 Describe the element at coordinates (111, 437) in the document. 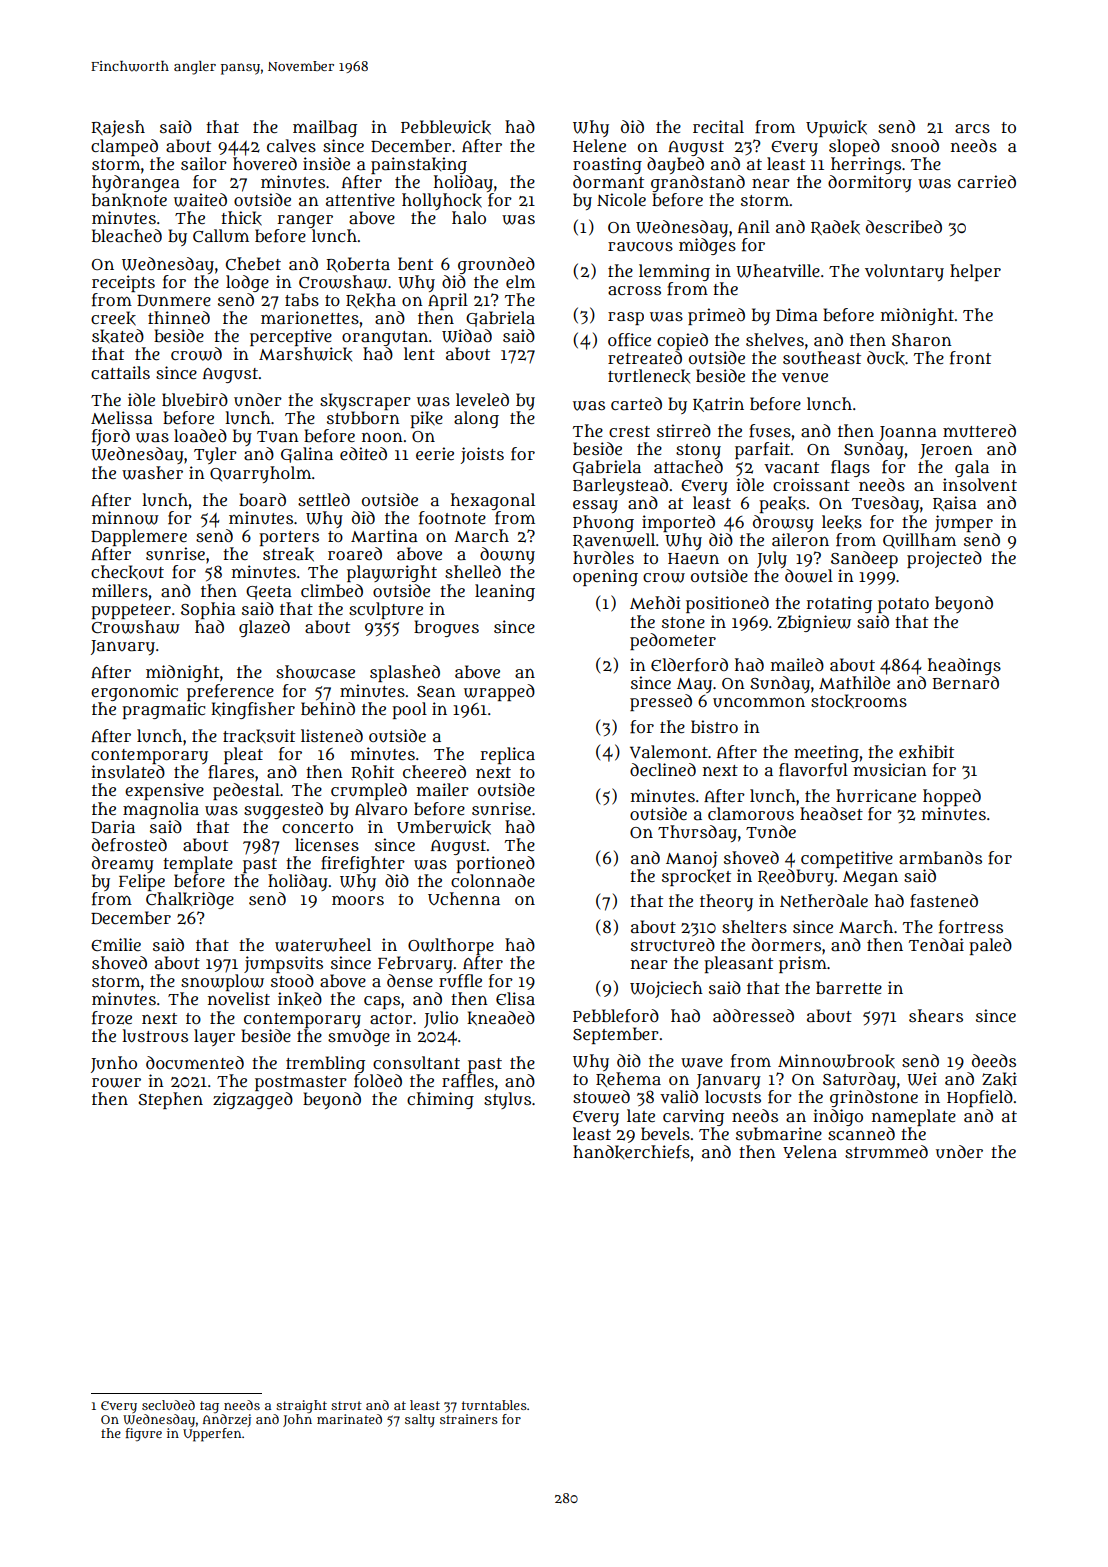

I see `fjord` at that location.
